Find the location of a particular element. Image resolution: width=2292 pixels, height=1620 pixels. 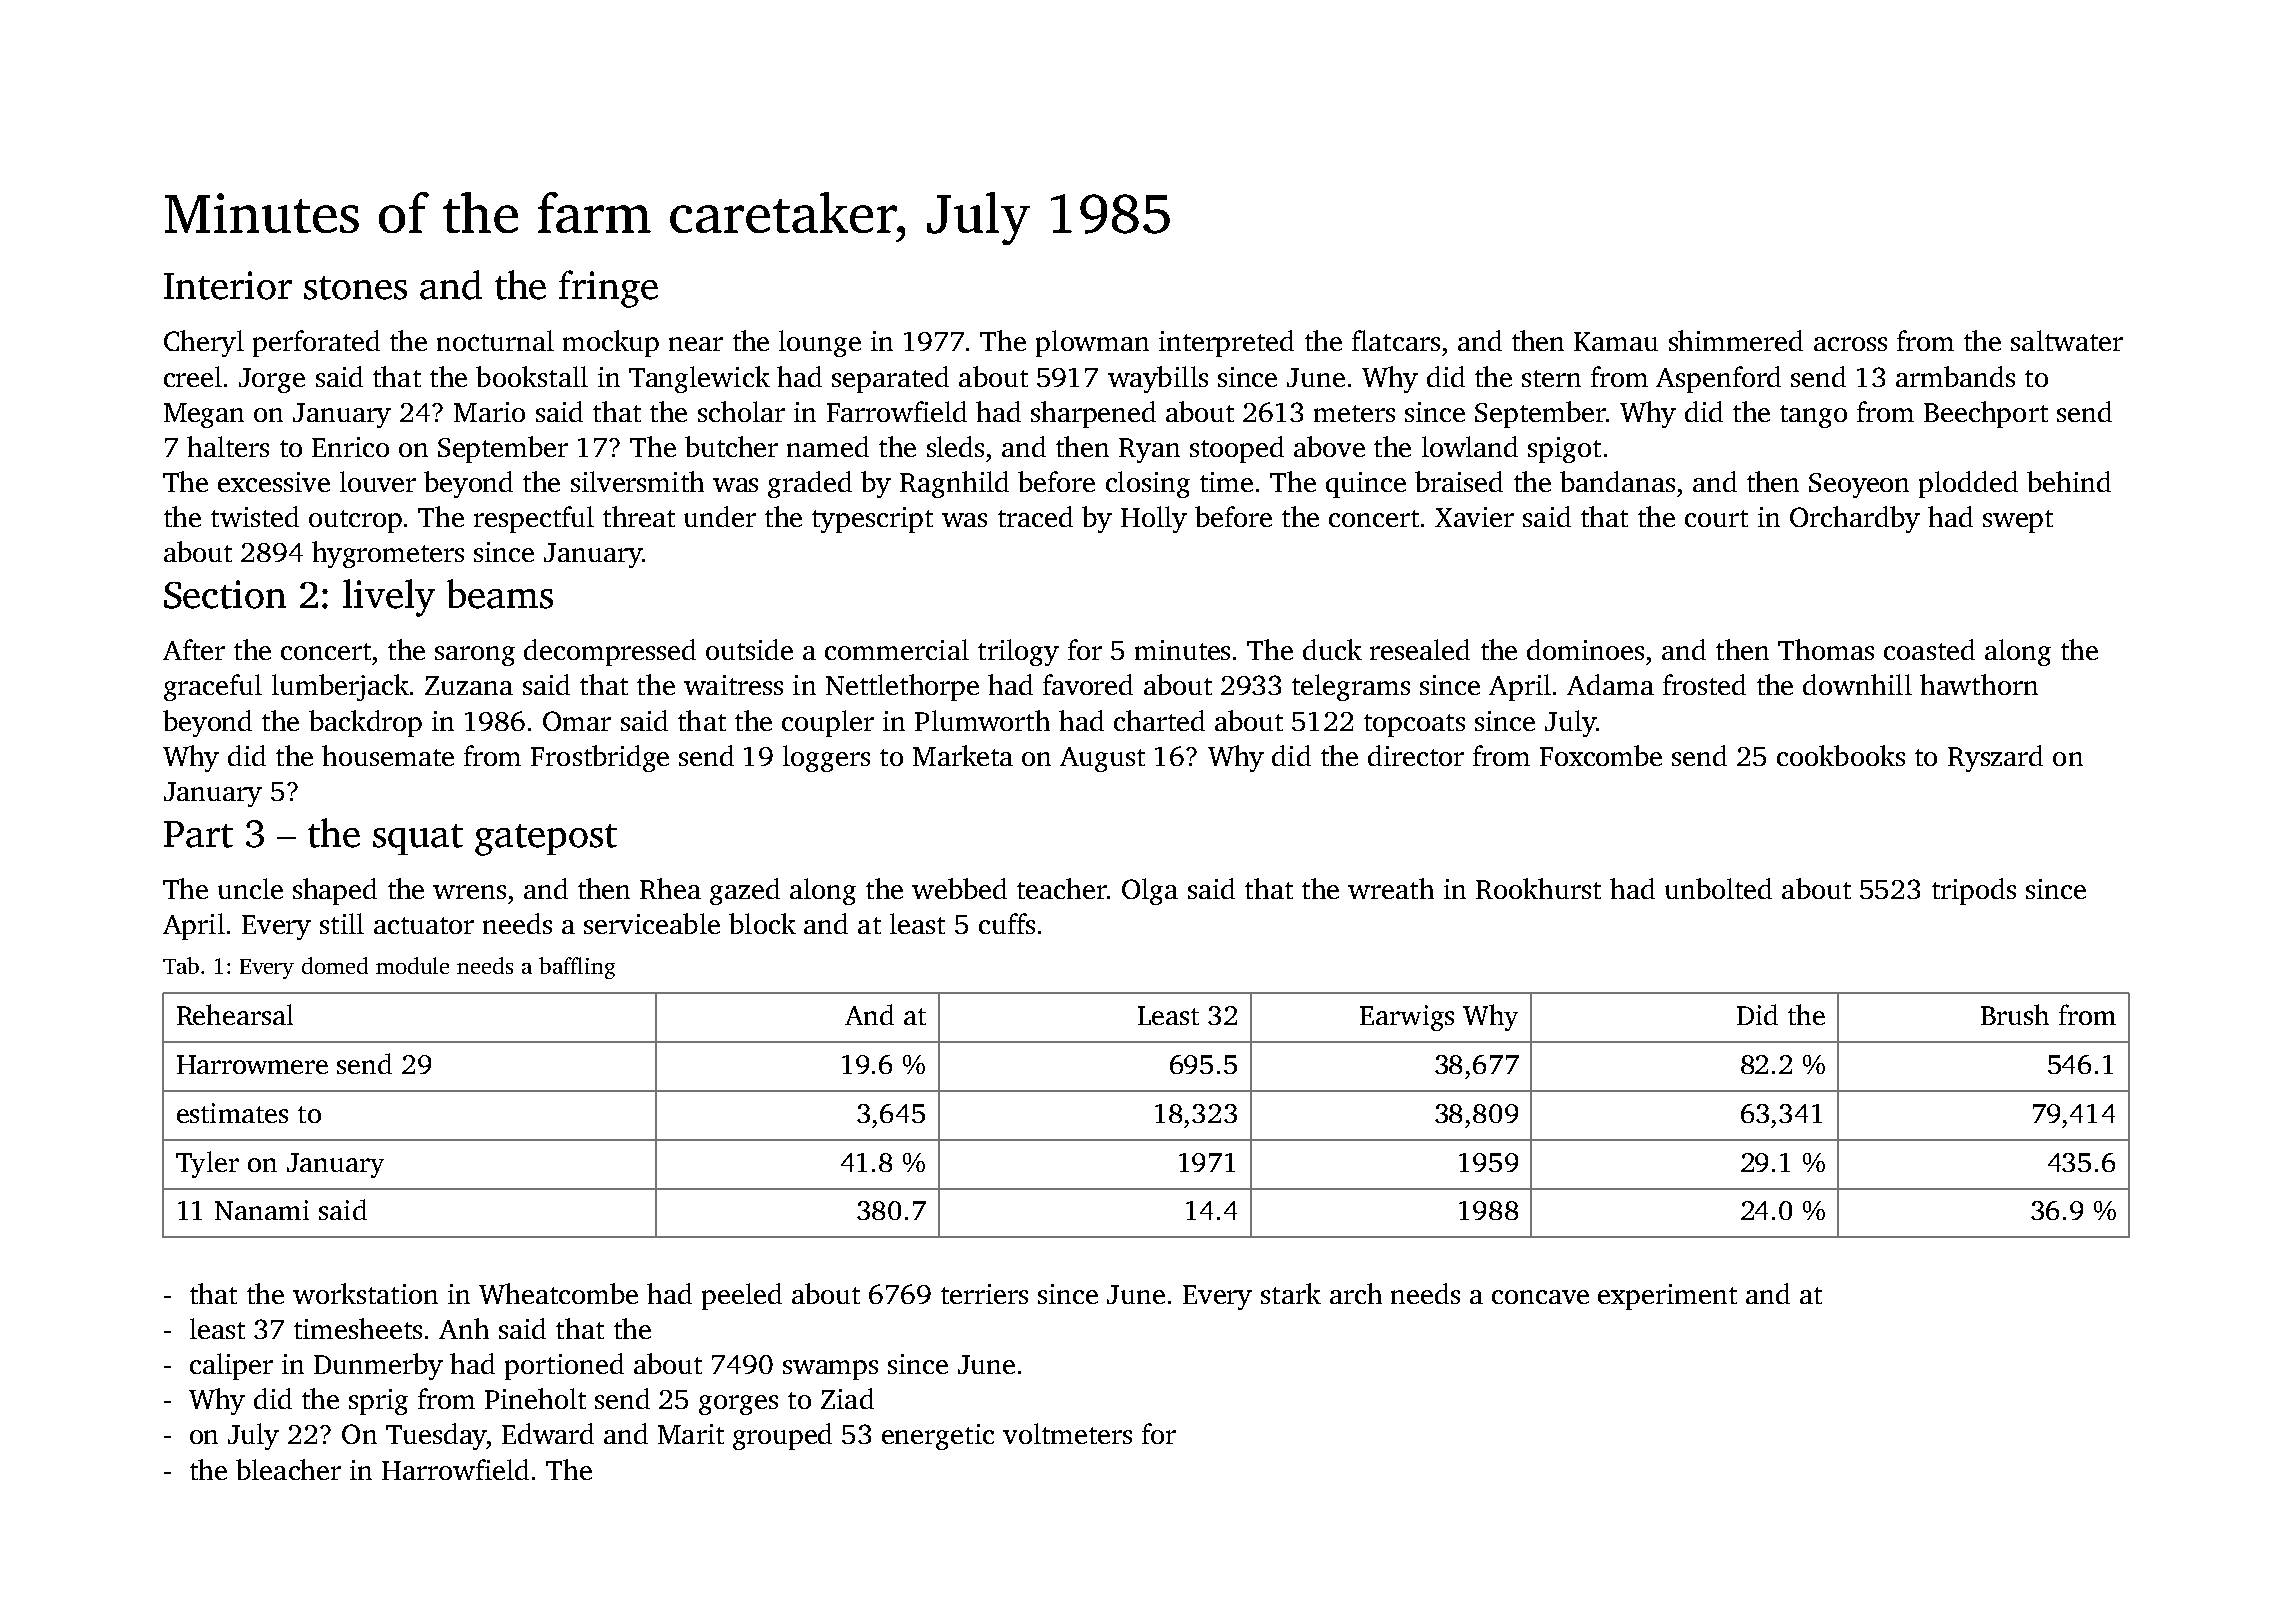

shimmered is located at coordinates (1736, 340).
